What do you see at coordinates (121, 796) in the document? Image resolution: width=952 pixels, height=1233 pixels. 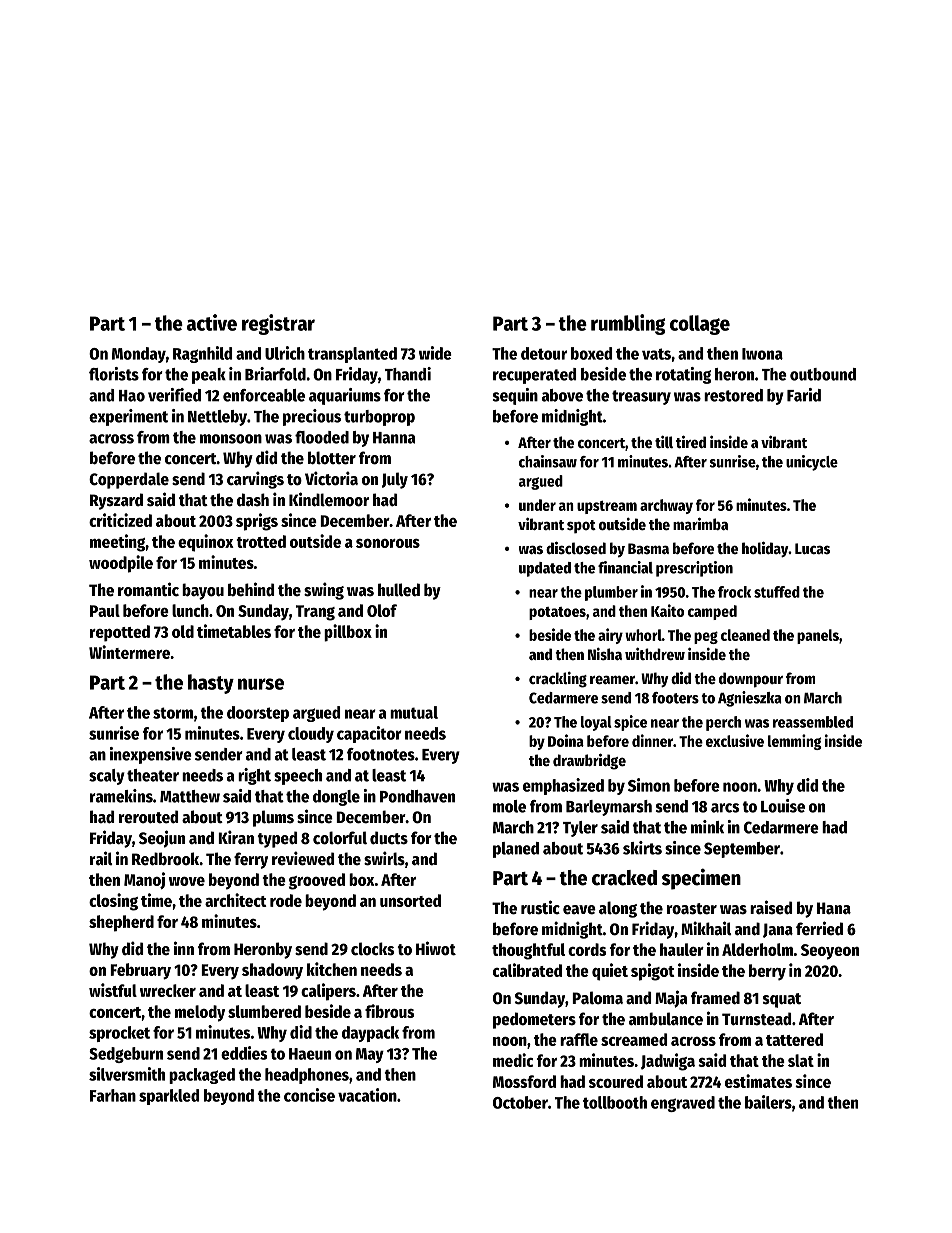 I see `ramekins` at bounding box center [121, 796].
